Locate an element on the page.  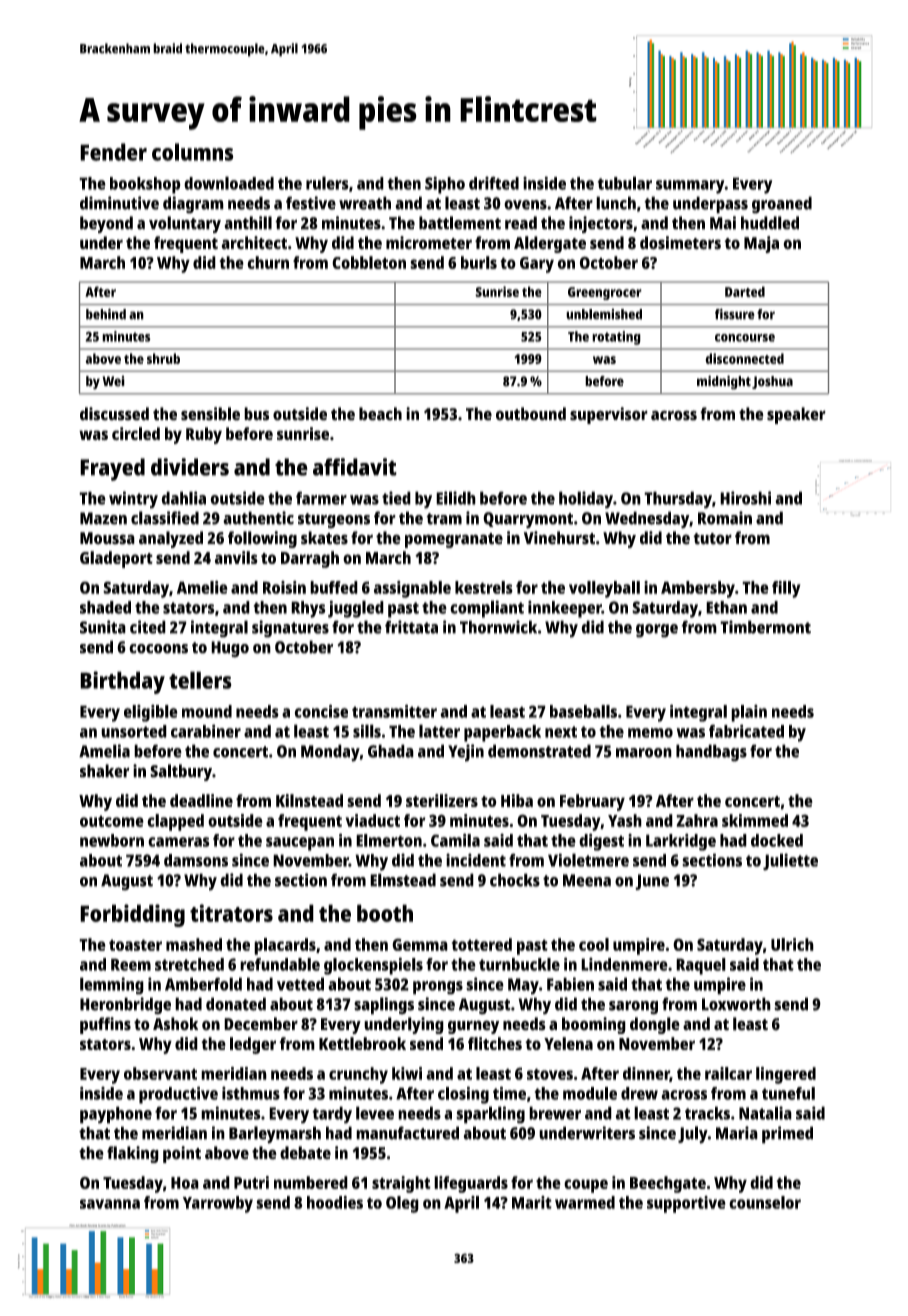
toaster is located at coordinates (135, 945).
